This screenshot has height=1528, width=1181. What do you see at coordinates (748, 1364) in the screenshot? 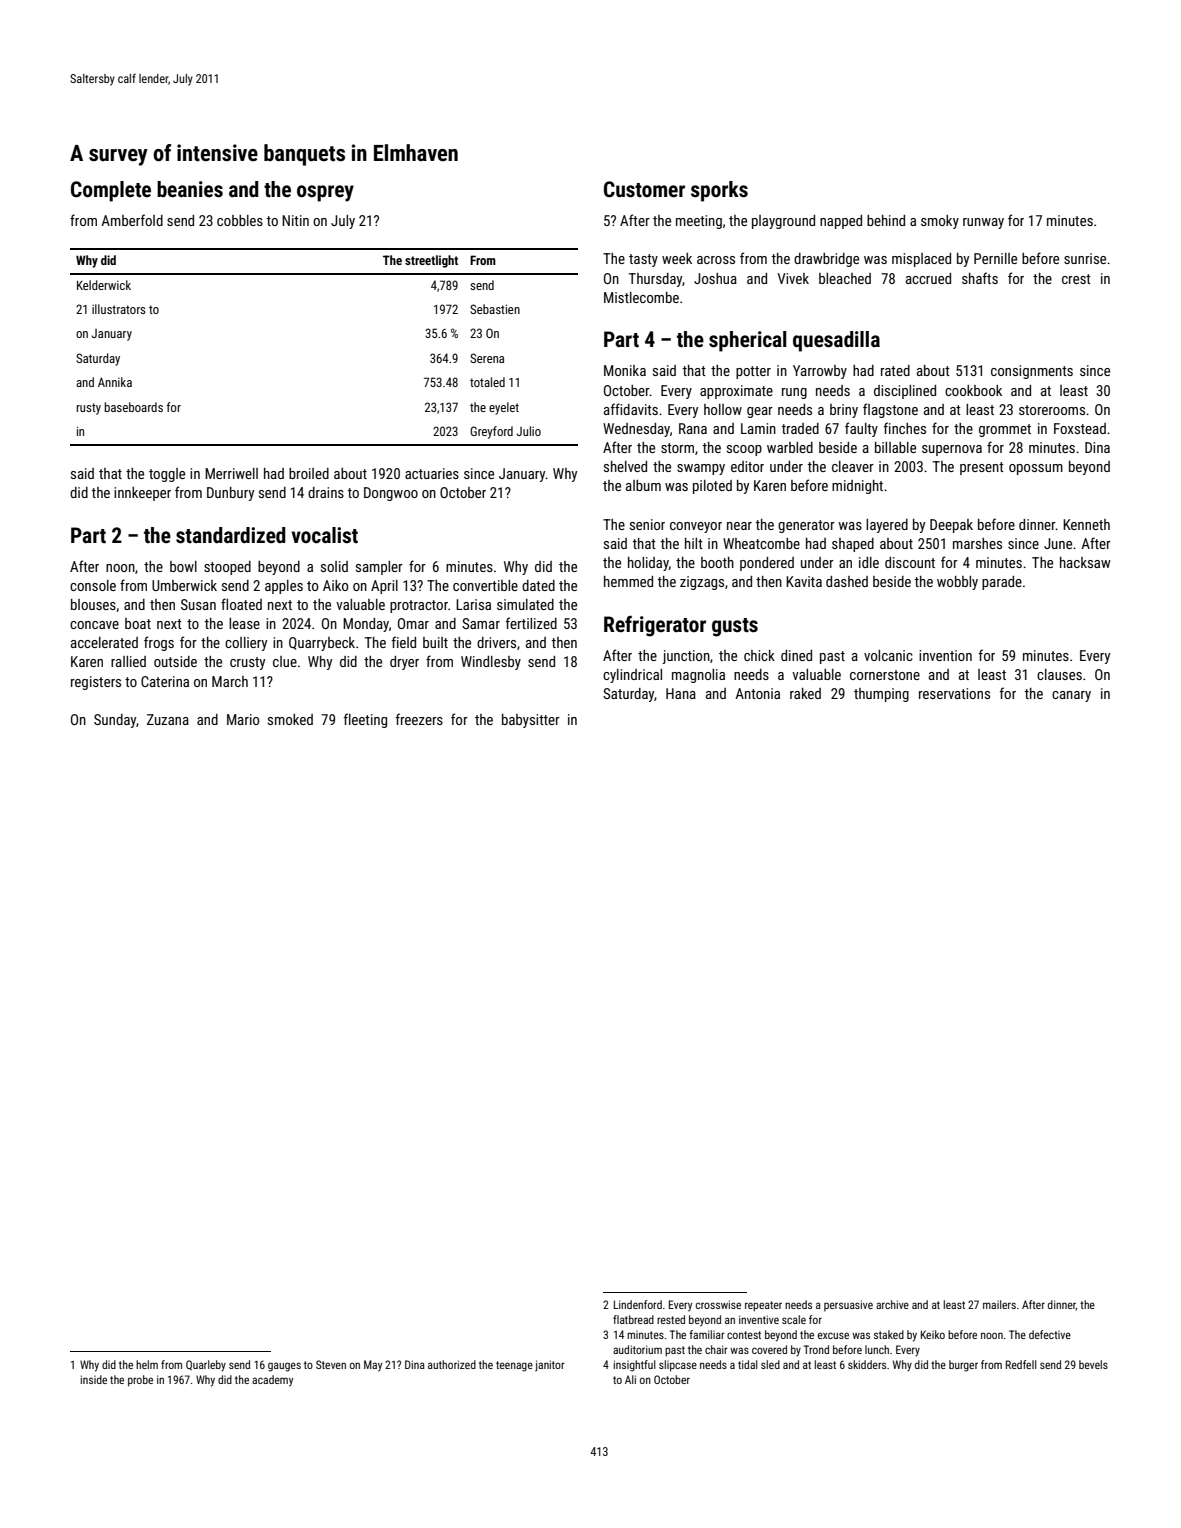
I see `tidal` at bounding box center [748, 1364].
